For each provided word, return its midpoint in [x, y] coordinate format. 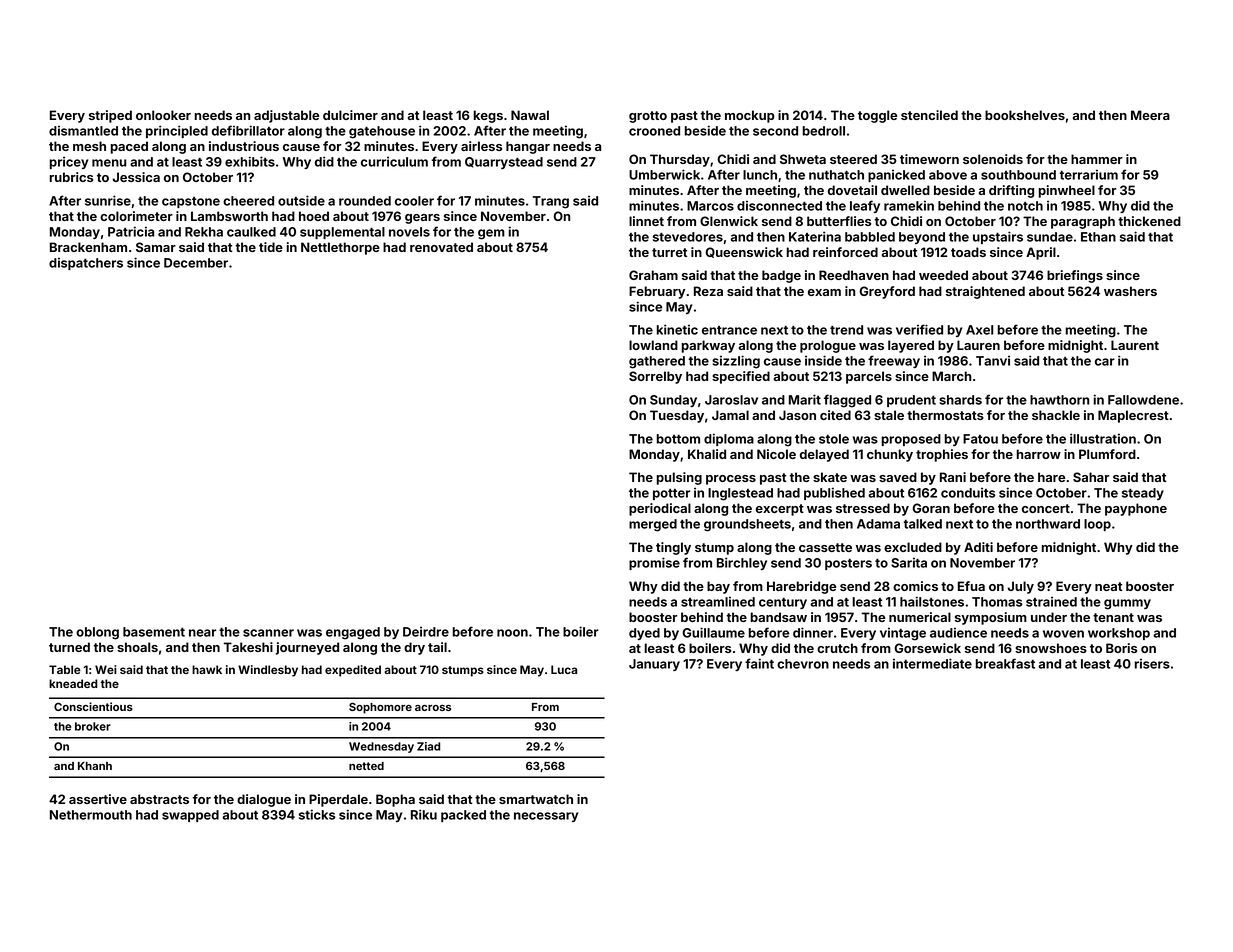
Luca [564, 669]
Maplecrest [1133, 416]
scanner [268, 633]
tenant [1113, 617]
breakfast [1005, 663]
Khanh [95, 766]
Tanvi [993, 361]
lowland [653, 345]
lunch [760, 175]
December [196, 263]
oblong [97, 633]
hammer [1097, 159]
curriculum [394, 162]
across [433, 708]
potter [671, 494]
